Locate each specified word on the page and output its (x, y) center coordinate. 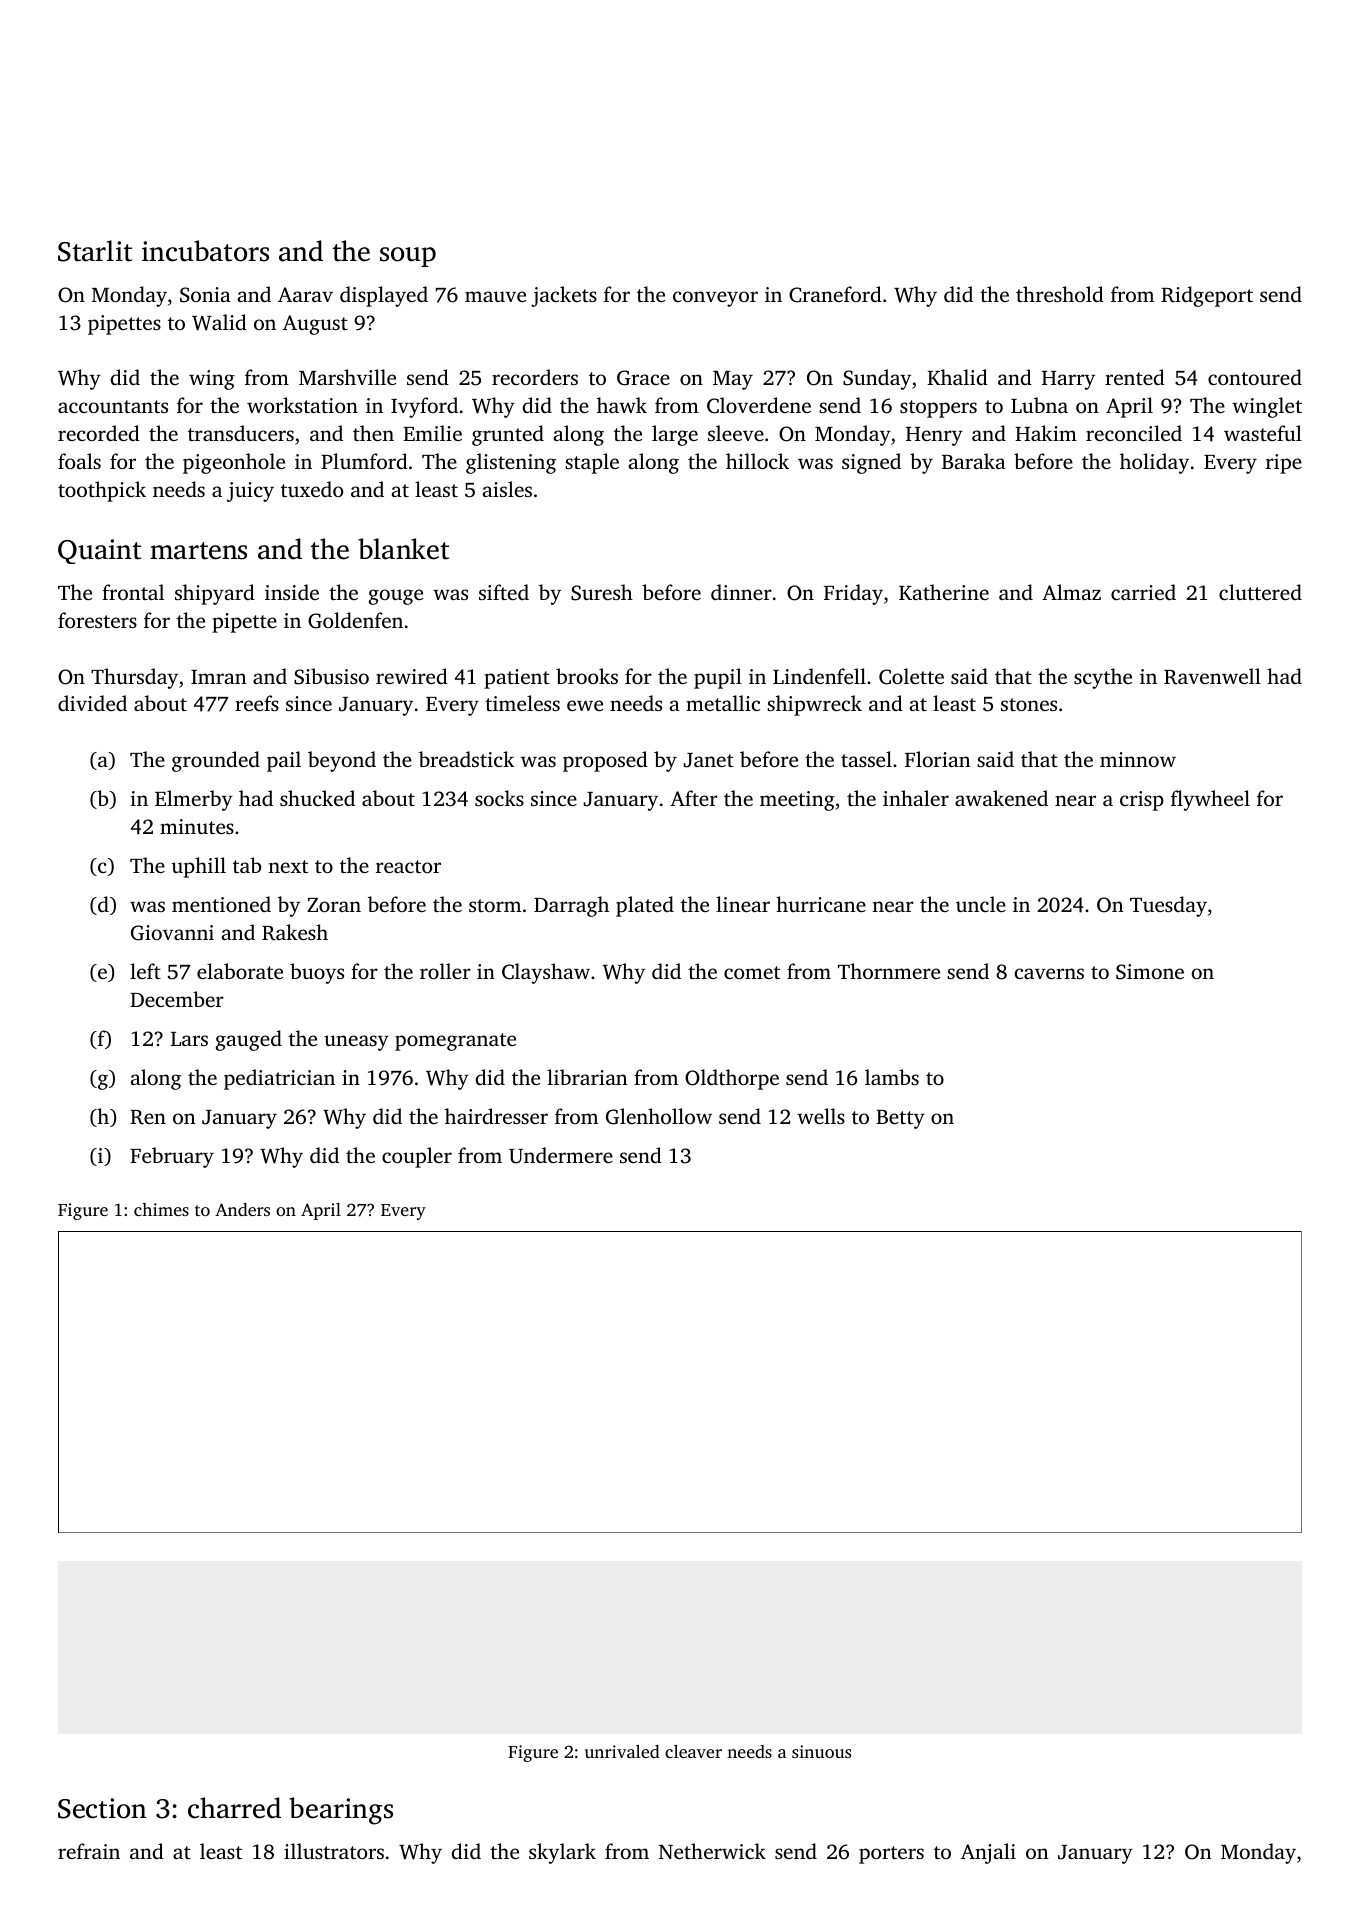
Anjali (988, 1853)
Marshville (347, 377)
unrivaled (622, 1751)
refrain (89, 1851)
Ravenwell (1212, 676)
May (733, 380)
